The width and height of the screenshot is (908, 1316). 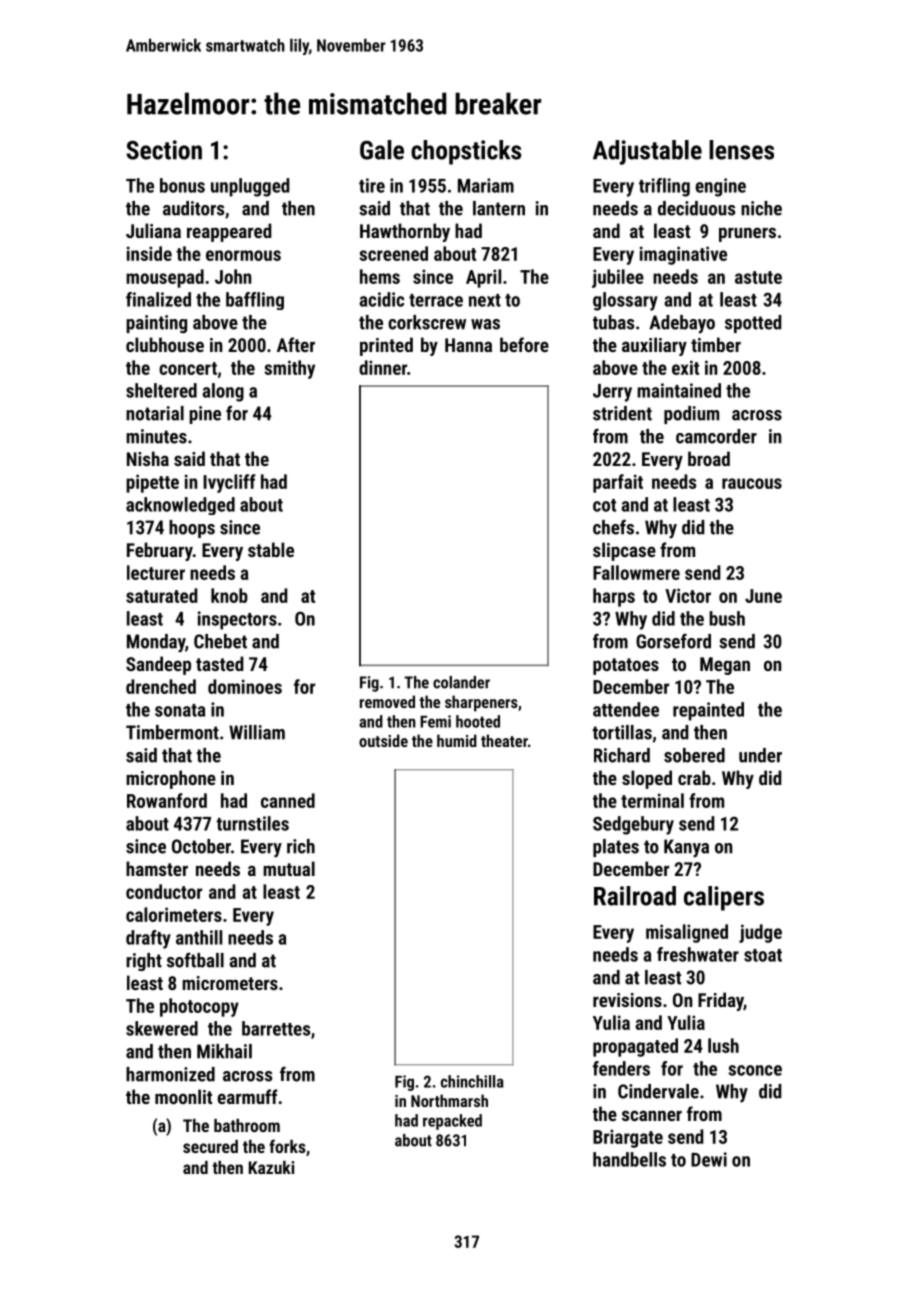 What do you see at coordinates (761, 208) in the screenshot?
I see `niche` at bounding box center [761, 208].
